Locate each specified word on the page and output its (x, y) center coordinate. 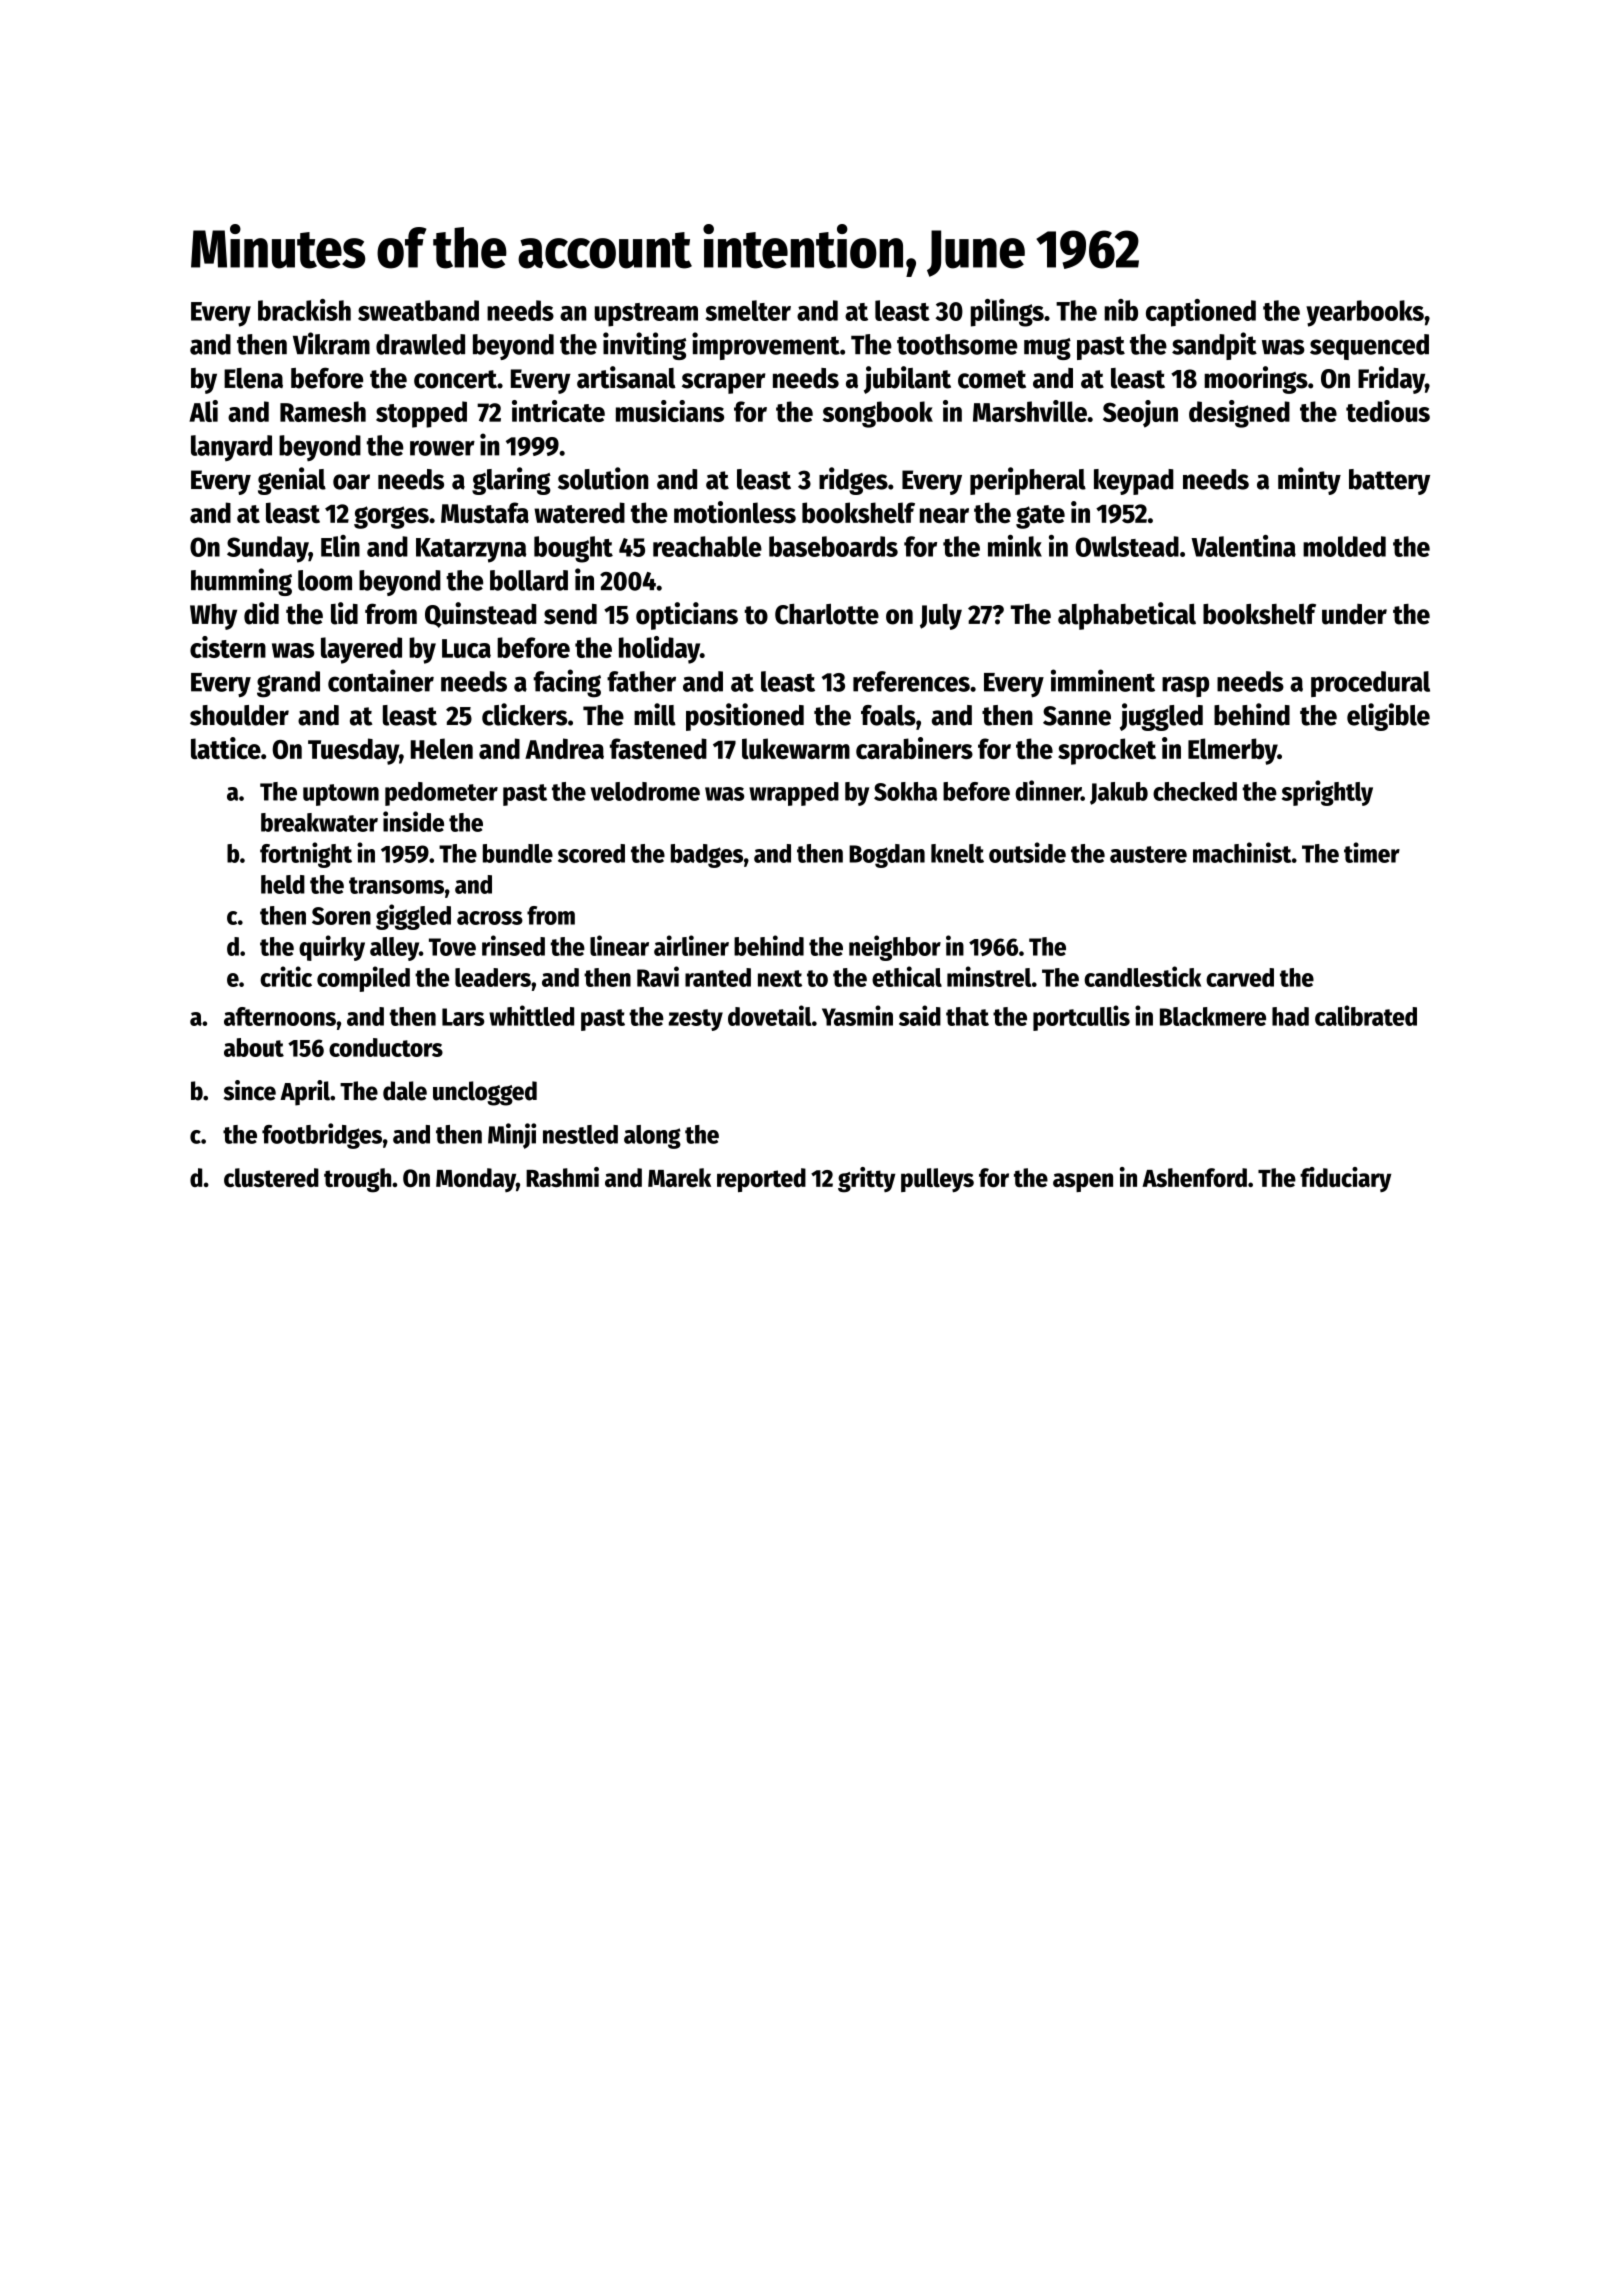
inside (413, 821)
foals (888, 715)
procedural (1370, 684)
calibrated (1366, 1015)
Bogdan (887, 856)
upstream (646, 315)
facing (567, 683)
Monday (476, 1180)
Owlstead (1127, 546)
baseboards (833, 546)
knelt (957, 853)
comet (992, 379)
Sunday (268, 549)
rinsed (513, 945)
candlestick (1142, 976)
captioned (1201, 313)
